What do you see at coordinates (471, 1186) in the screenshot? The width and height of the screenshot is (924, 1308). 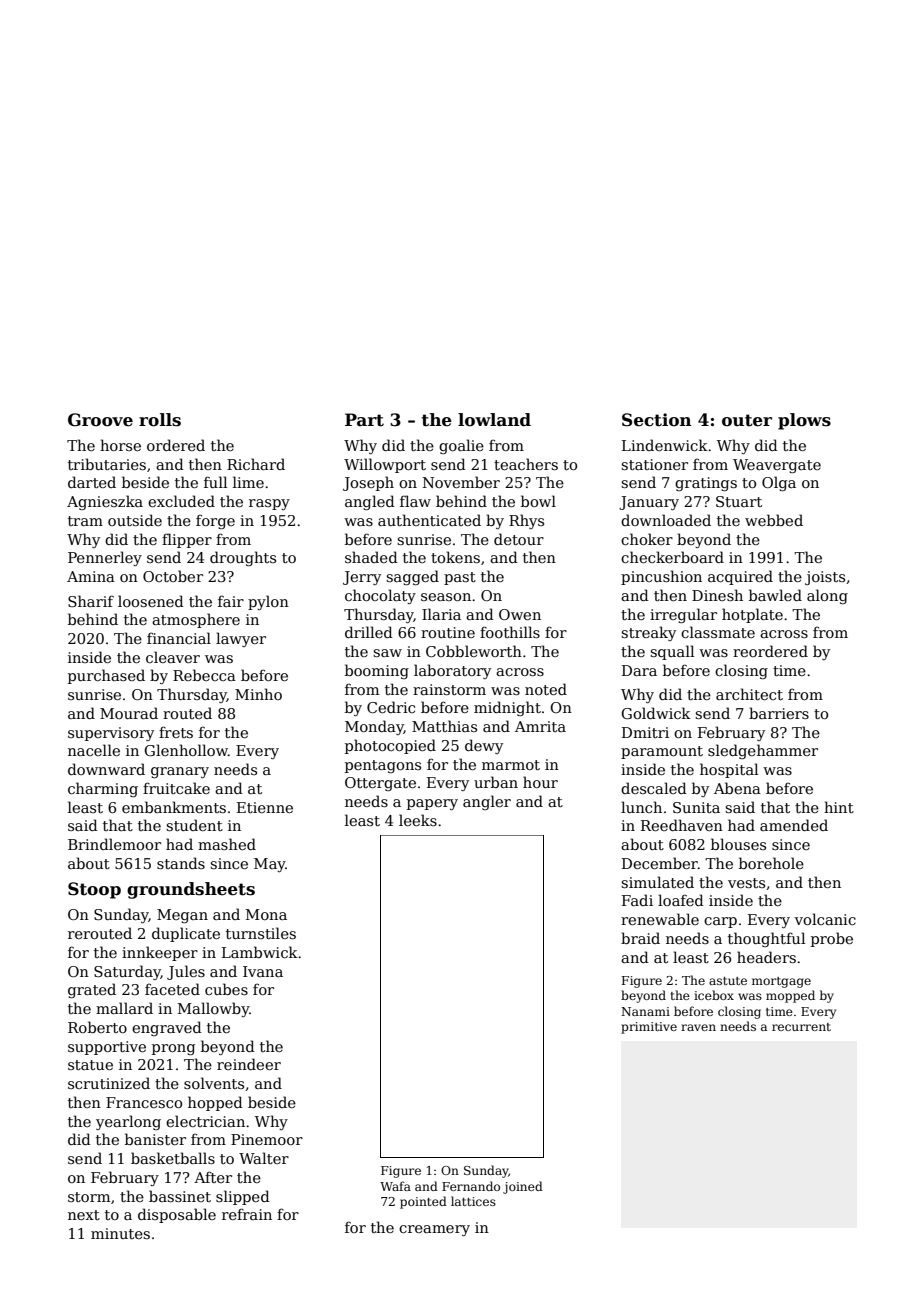 I see `Fernando` at bounding box center [471, 1186].
